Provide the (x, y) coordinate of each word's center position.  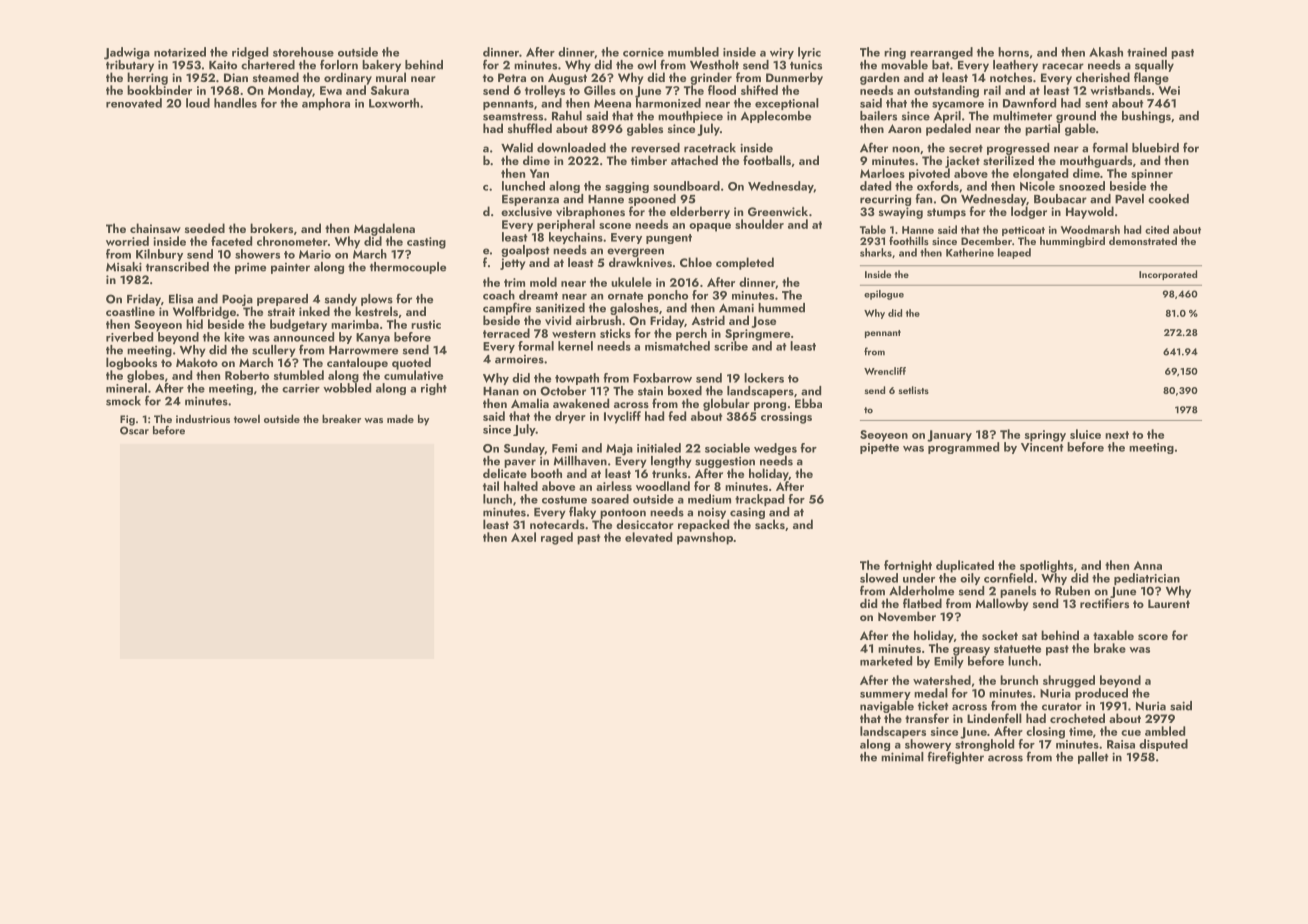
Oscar (134, 430)
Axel (523, 537)
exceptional (787, 104)
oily (970, 579)
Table (873, 229)
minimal (902, 757)
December (986, 240)
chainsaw (155, 228)
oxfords (938, 186)
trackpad (759, 500)
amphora (326, 104)
